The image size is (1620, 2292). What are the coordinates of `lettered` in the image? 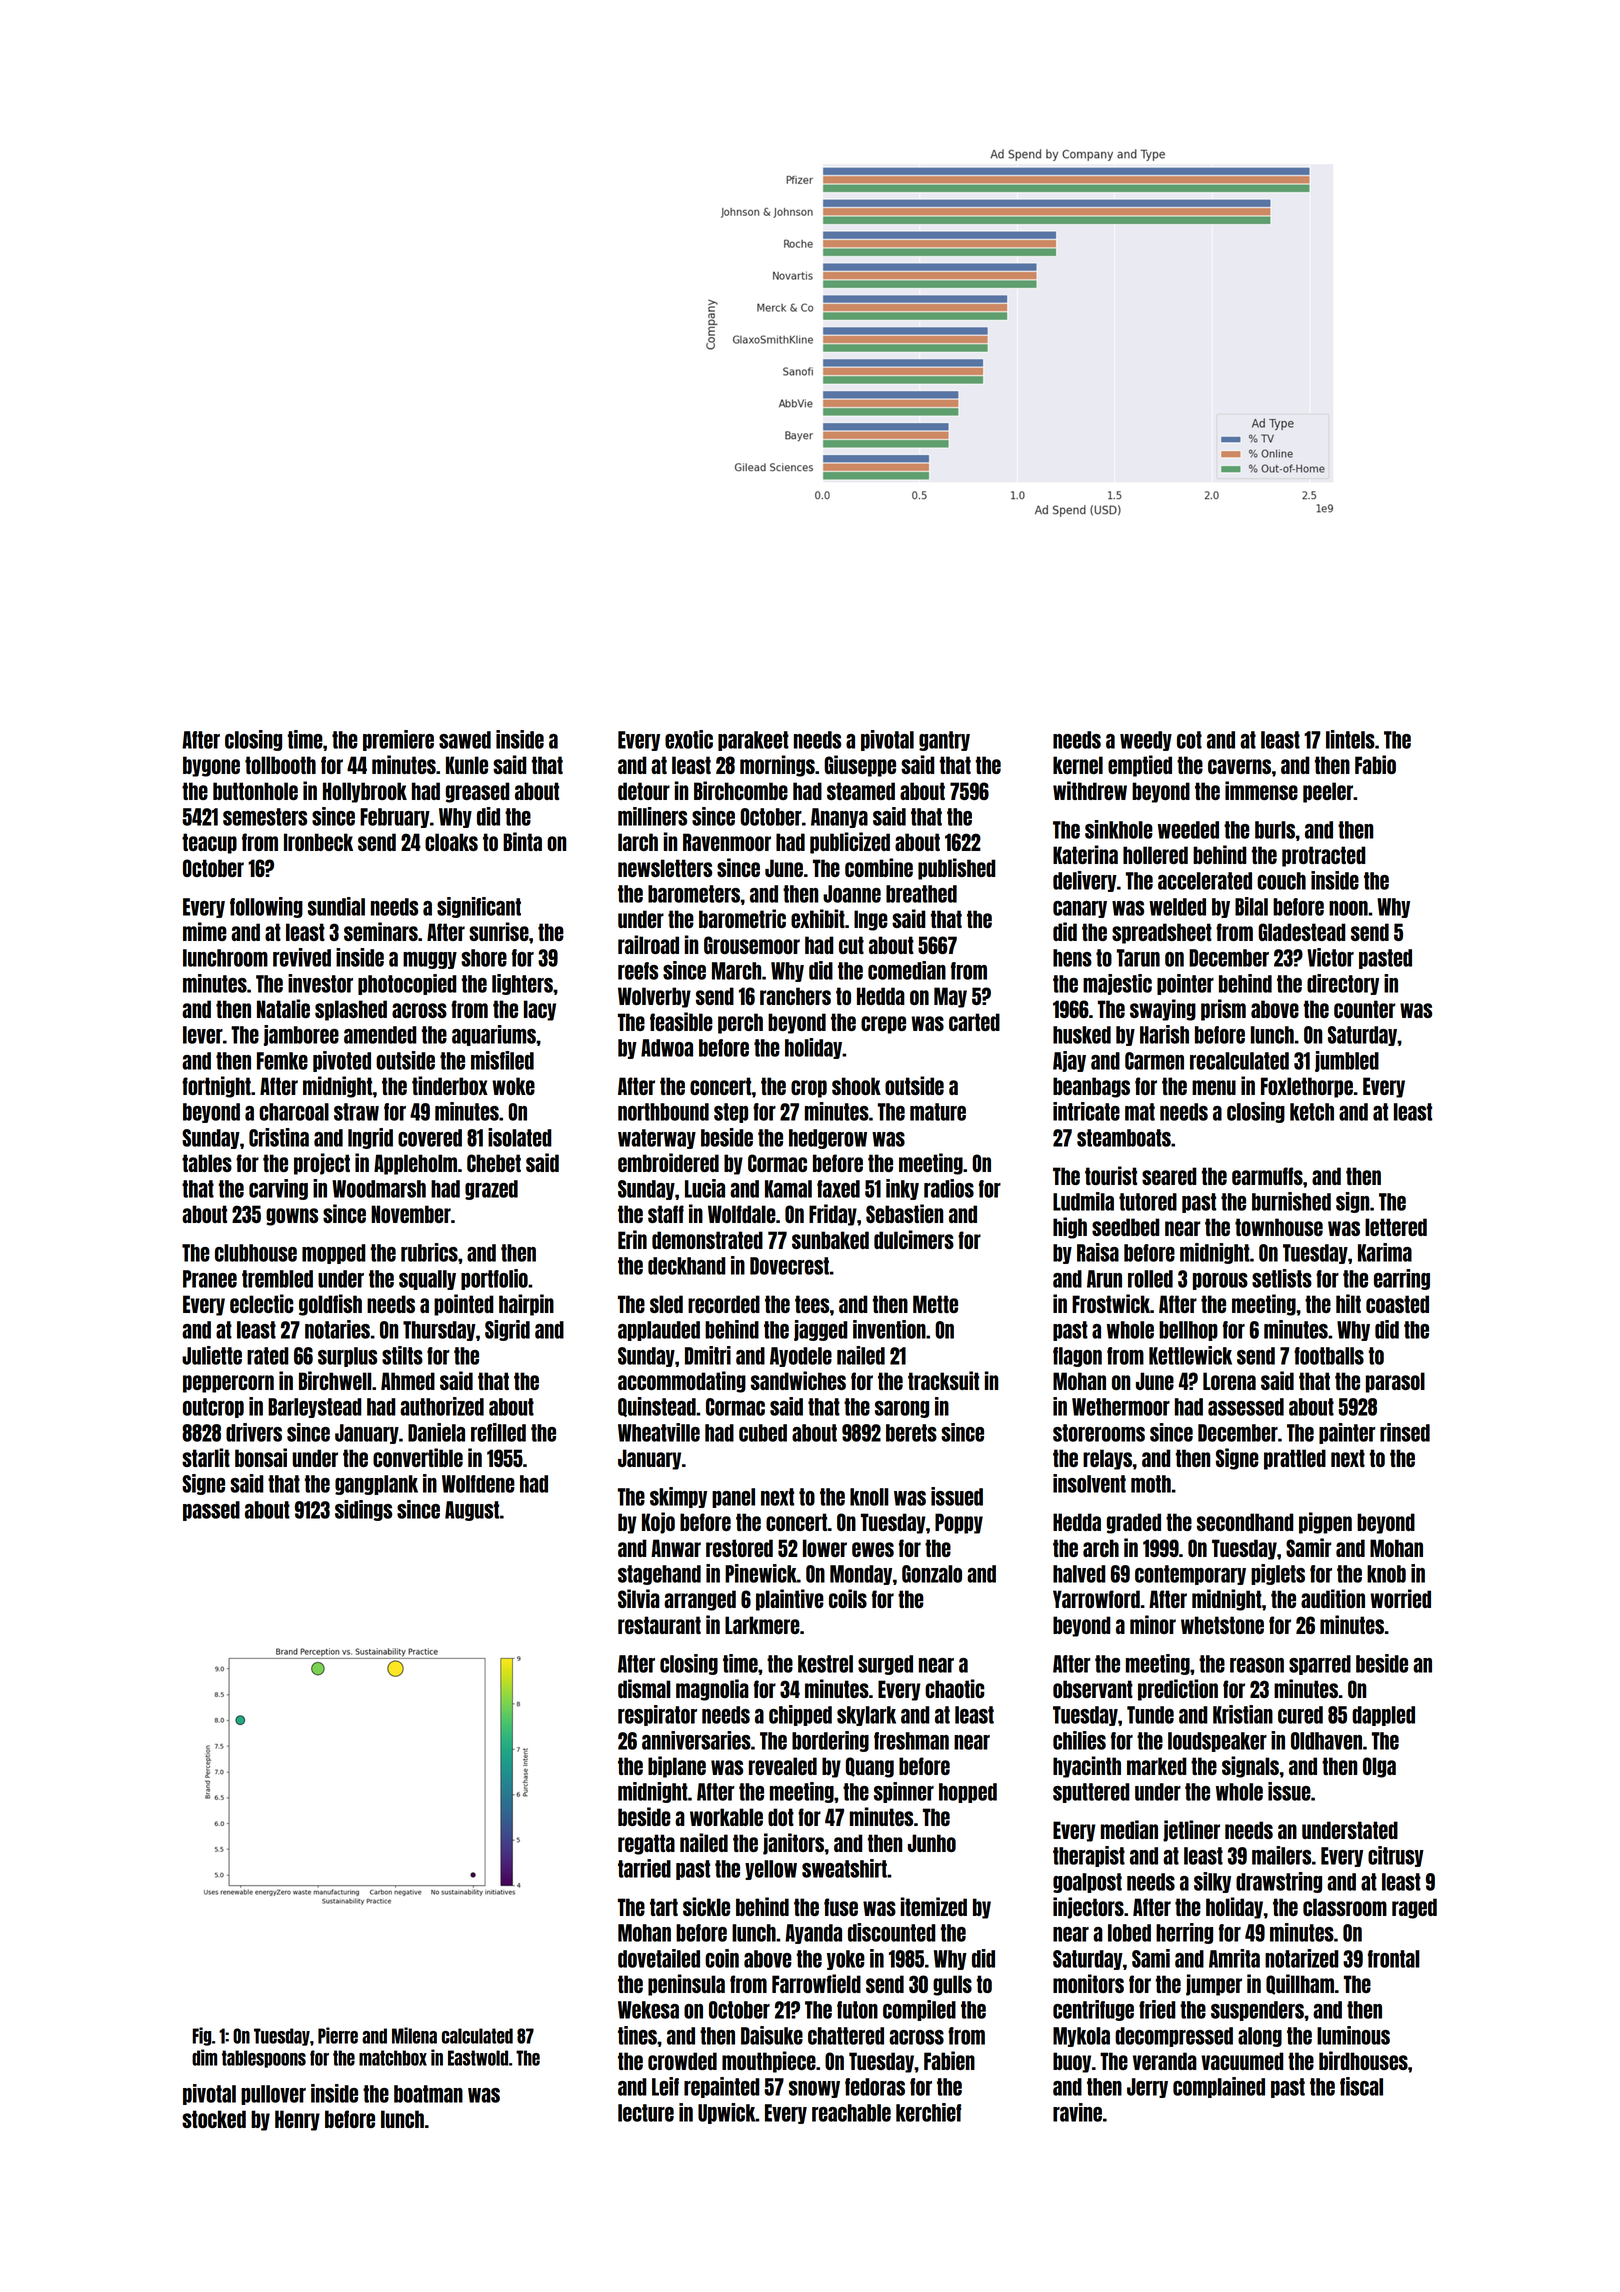 It's located at (1396, 1227).
